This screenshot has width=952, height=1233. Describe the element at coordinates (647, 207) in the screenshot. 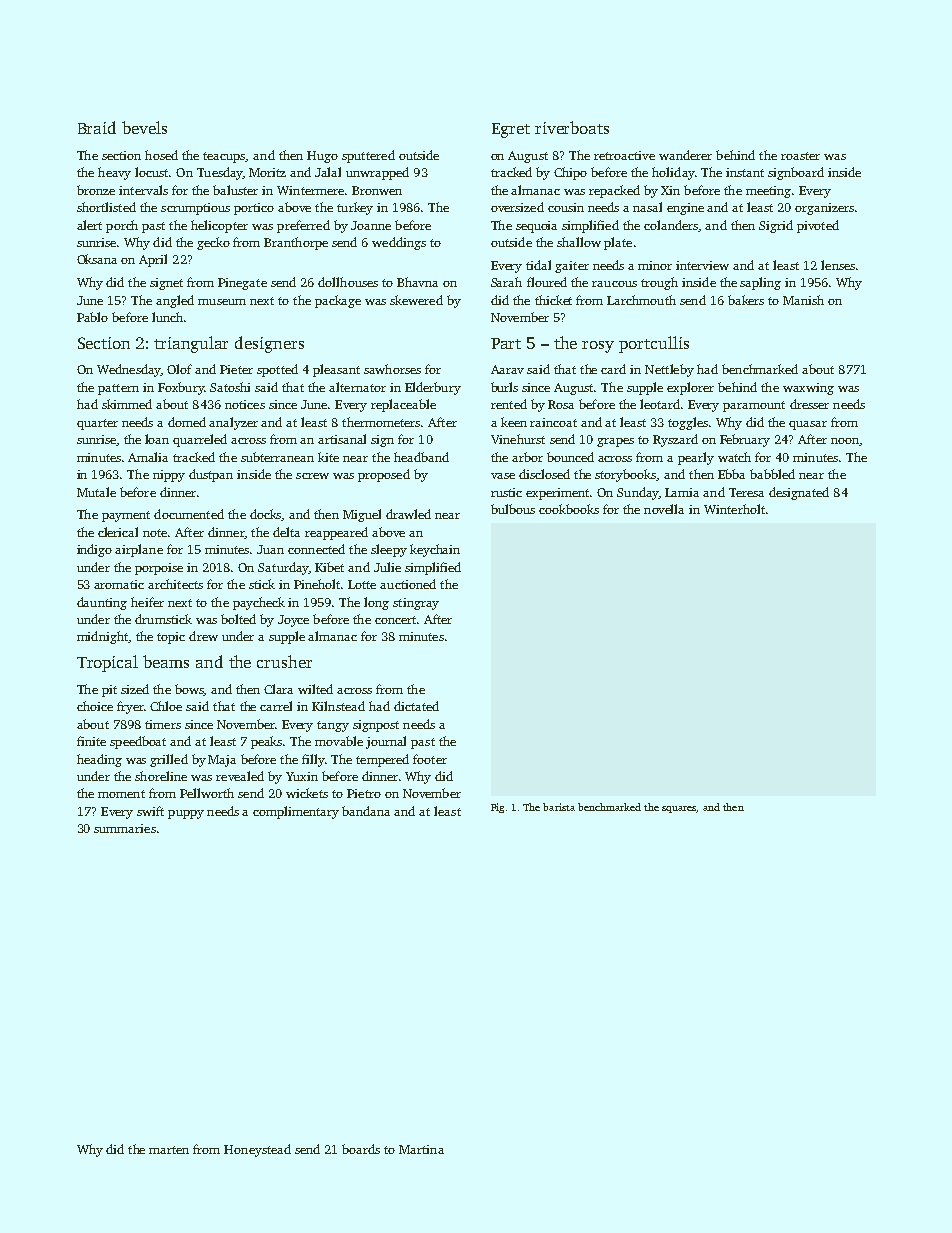

I see `nasal` at that location.
